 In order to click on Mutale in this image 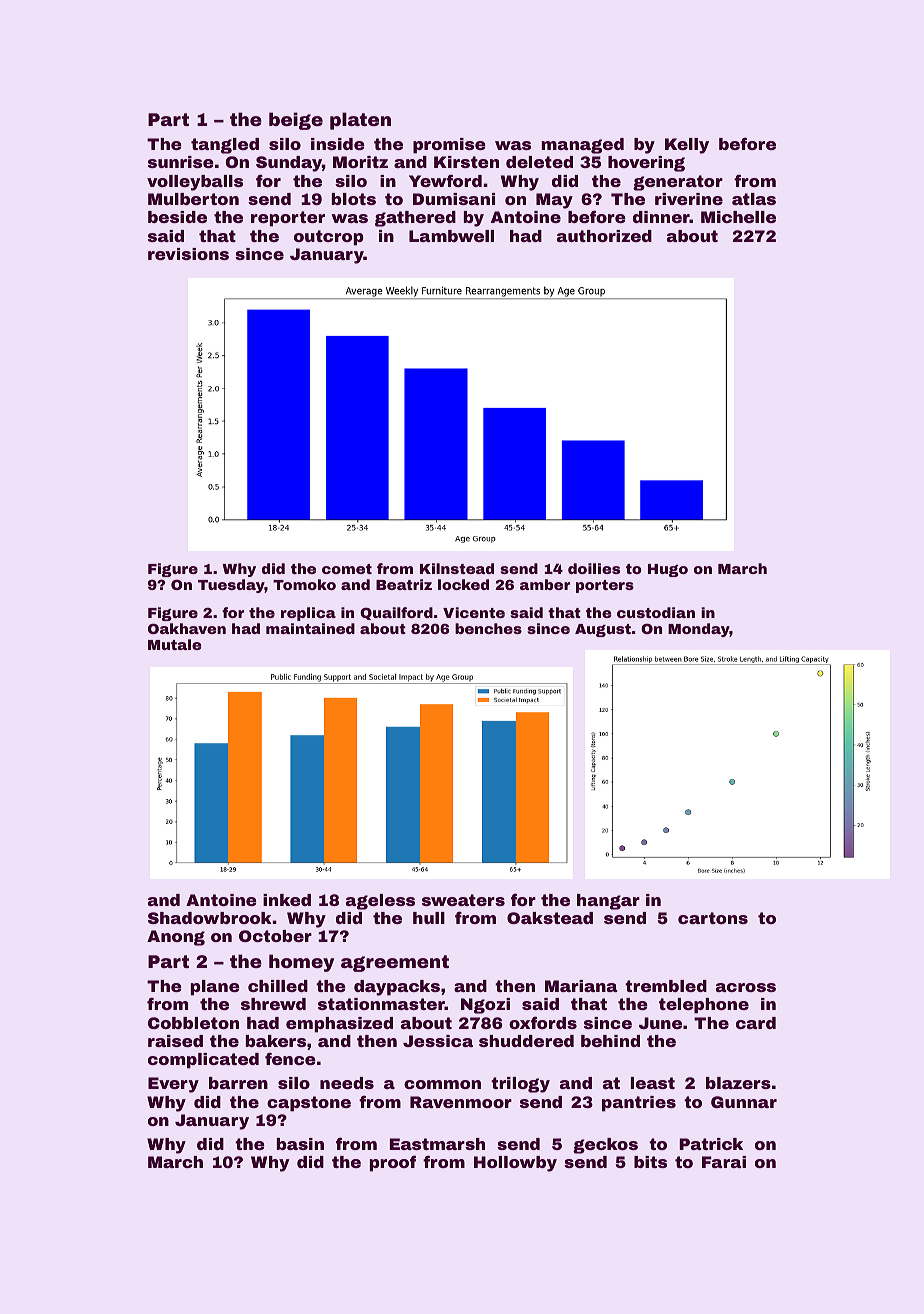, I will do `click(174, 644)`.
